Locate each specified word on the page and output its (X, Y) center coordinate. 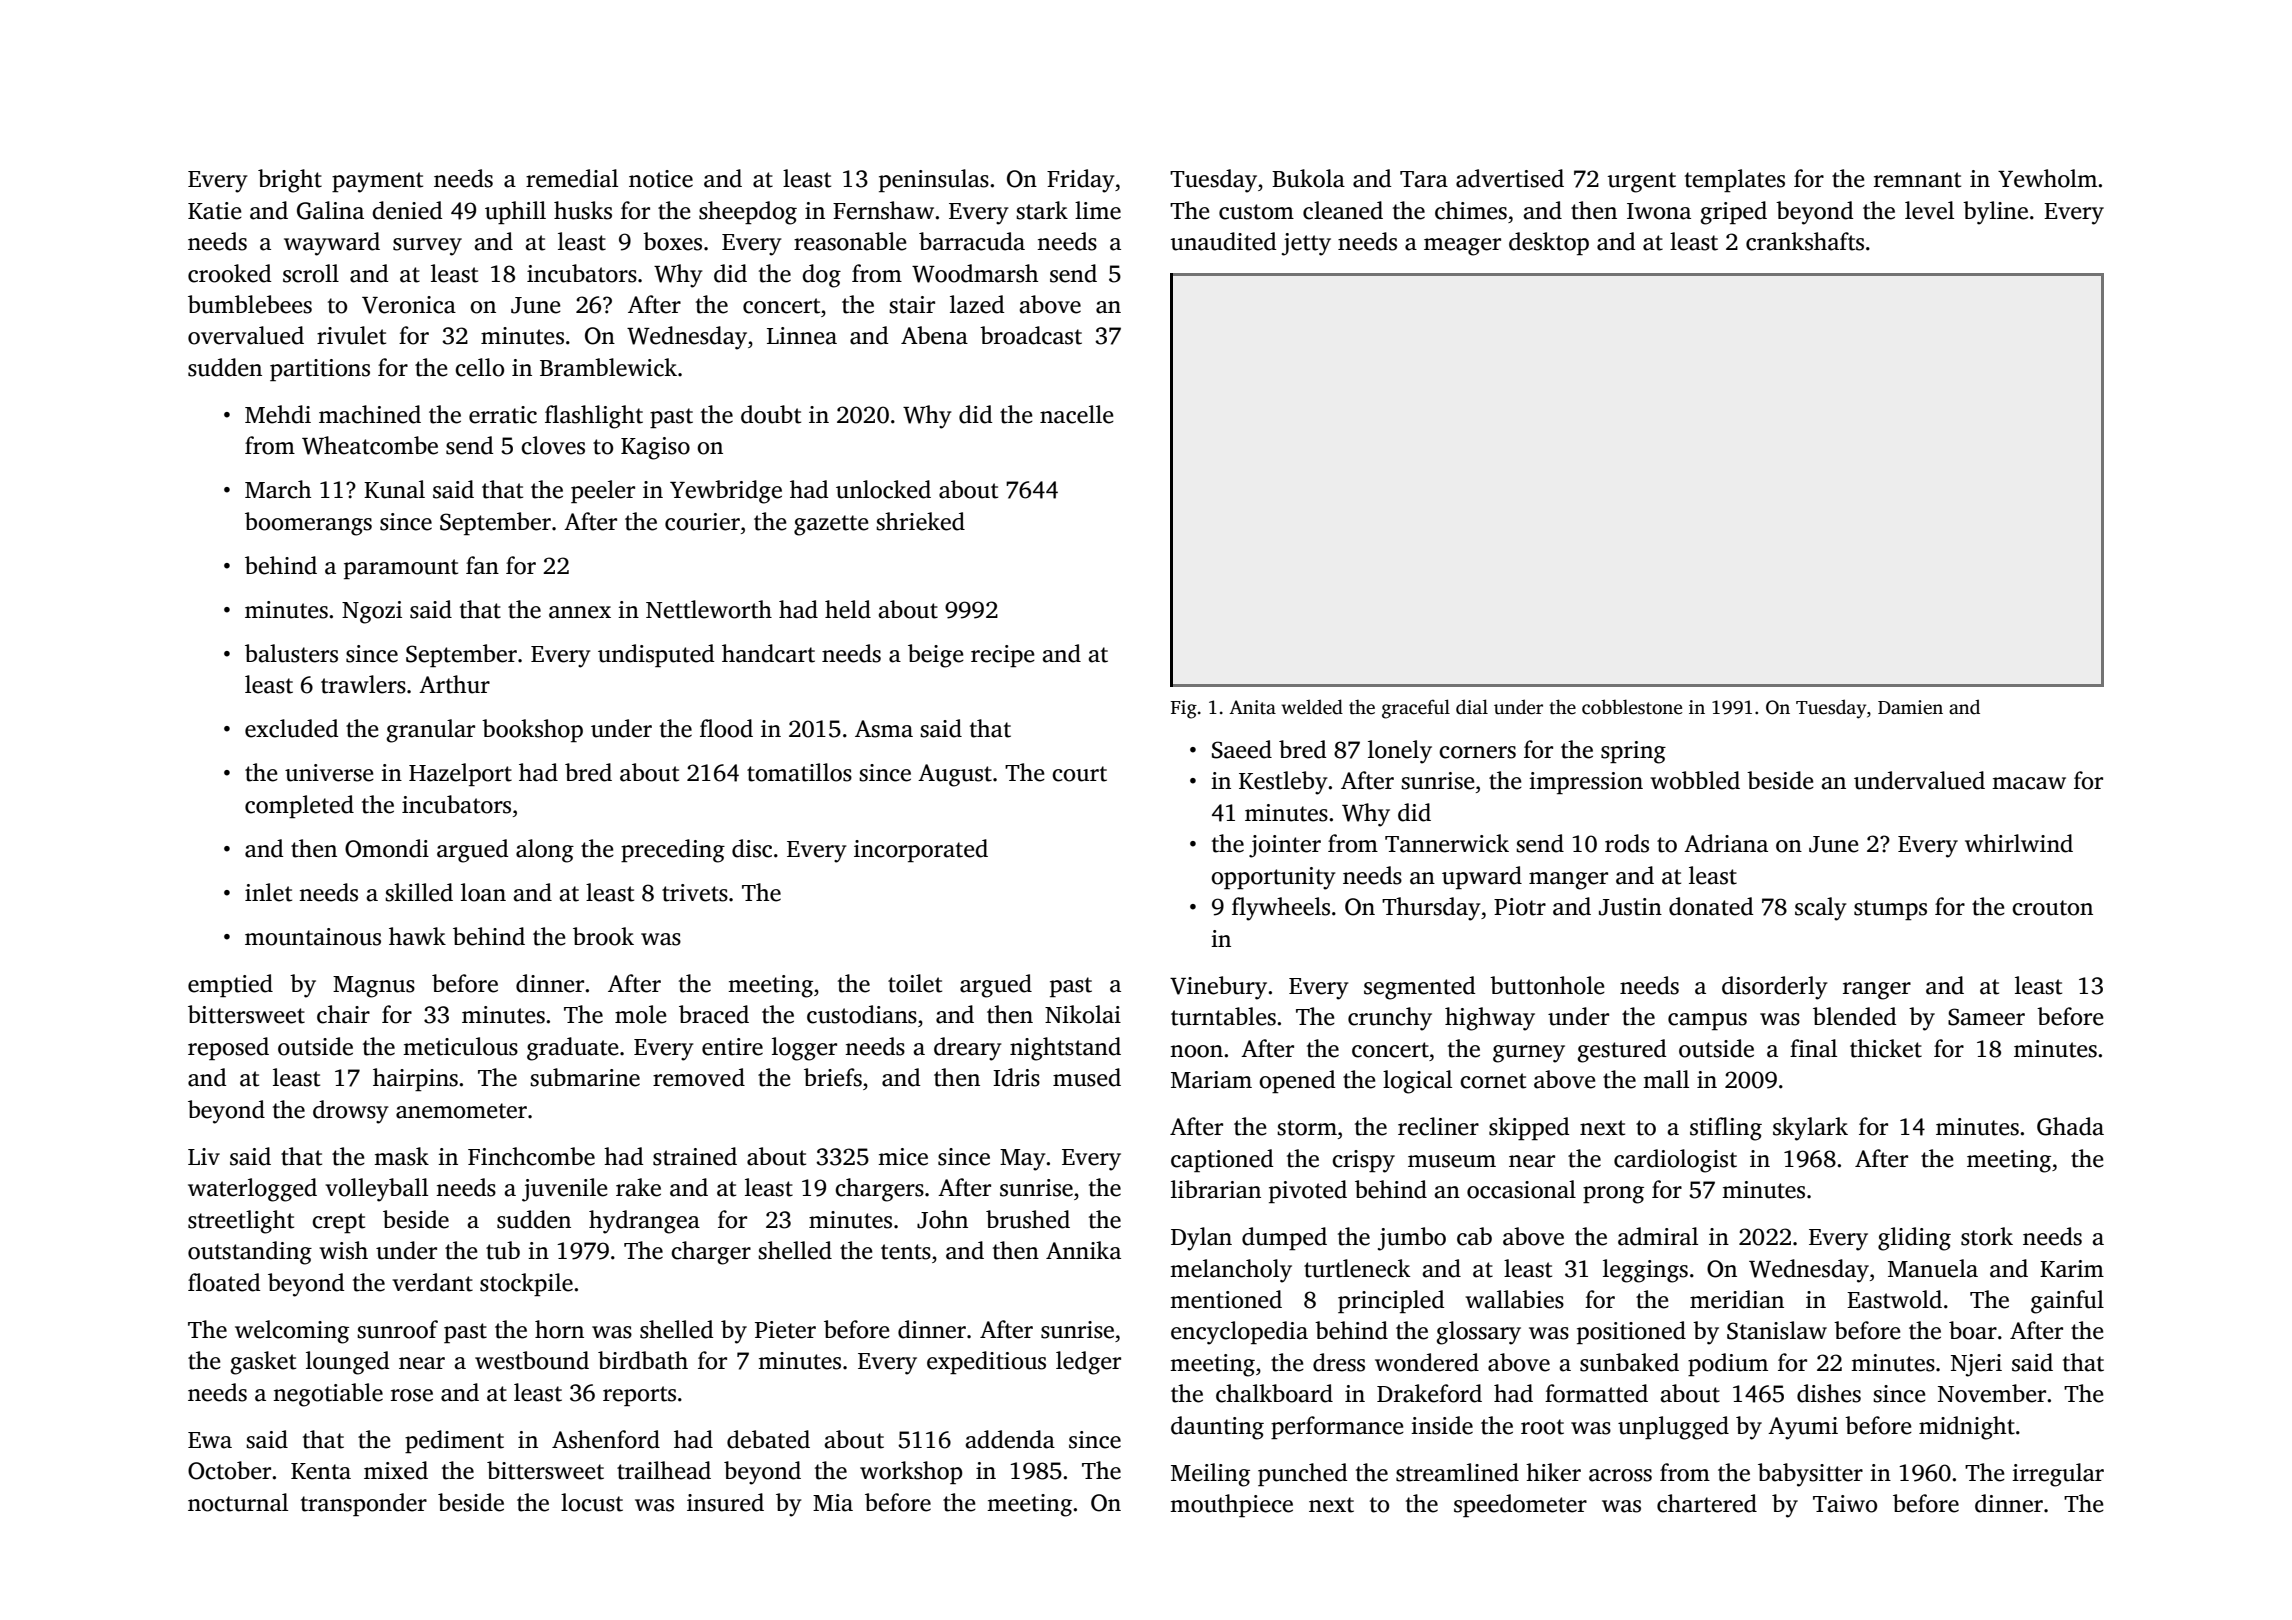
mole (641, 1014)
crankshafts (1805, 241)
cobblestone (1632, 707)
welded (1312, 707)
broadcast (1031, 335)
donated (1711, 906)
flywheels (1281, 909)
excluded (291, 728)
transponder (364, 1504)
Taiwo (1845, 1504)
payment (377, 182)
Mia (833, 1503)
